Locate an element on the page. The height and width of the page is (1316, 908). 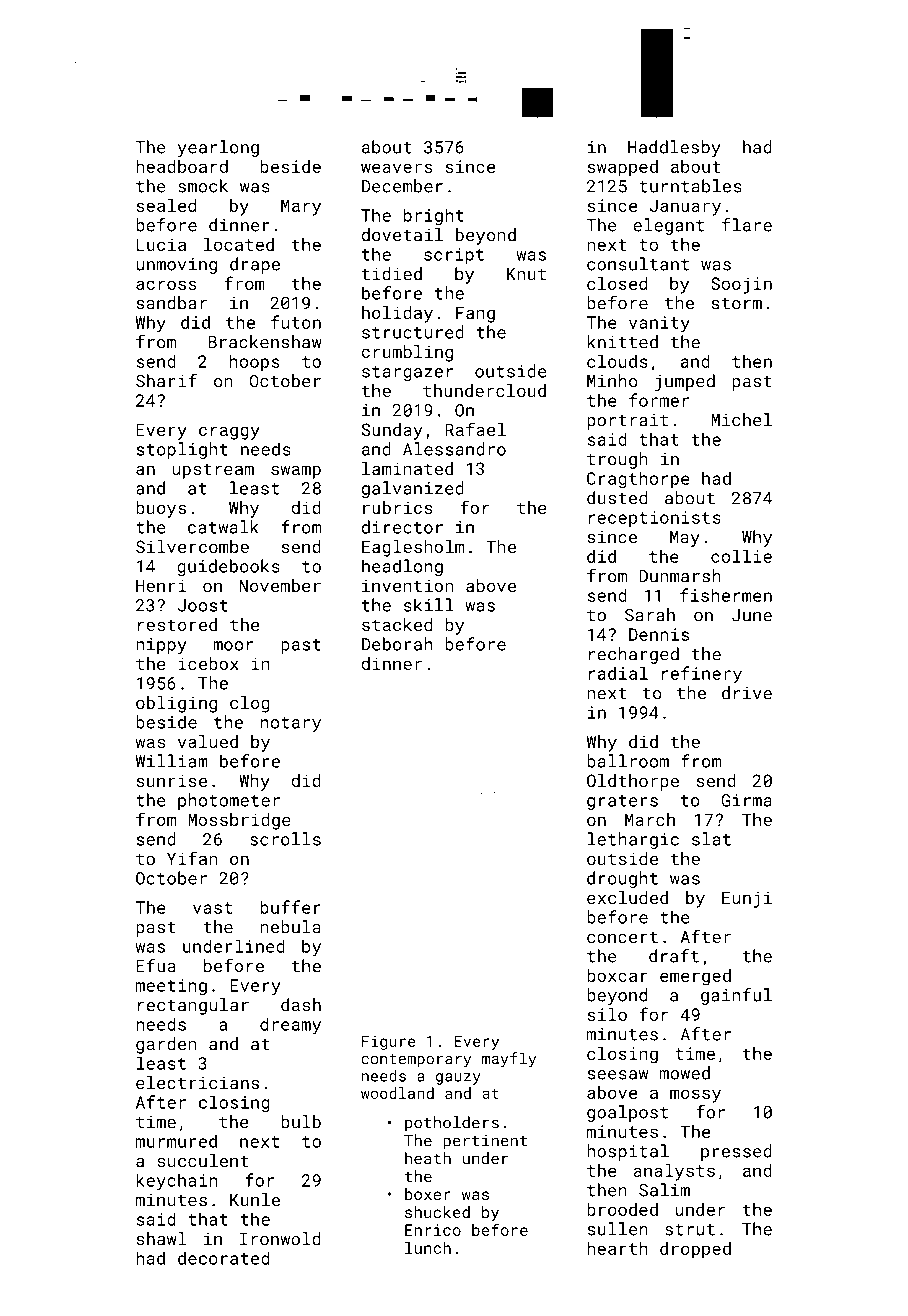
swapped is located at coordinates (622, 168).
